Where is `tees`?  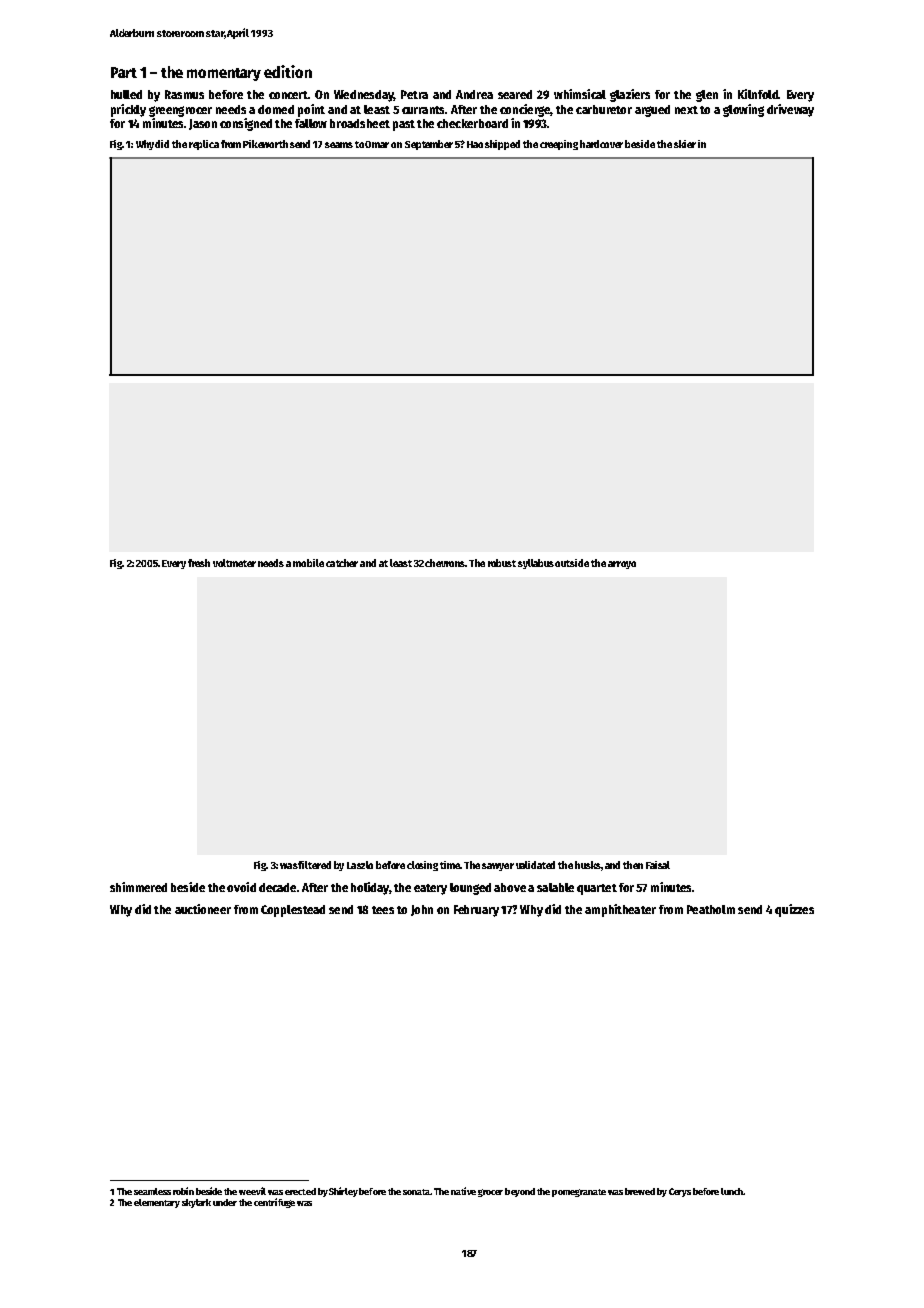 tees is located at coordinates (383, 910).
